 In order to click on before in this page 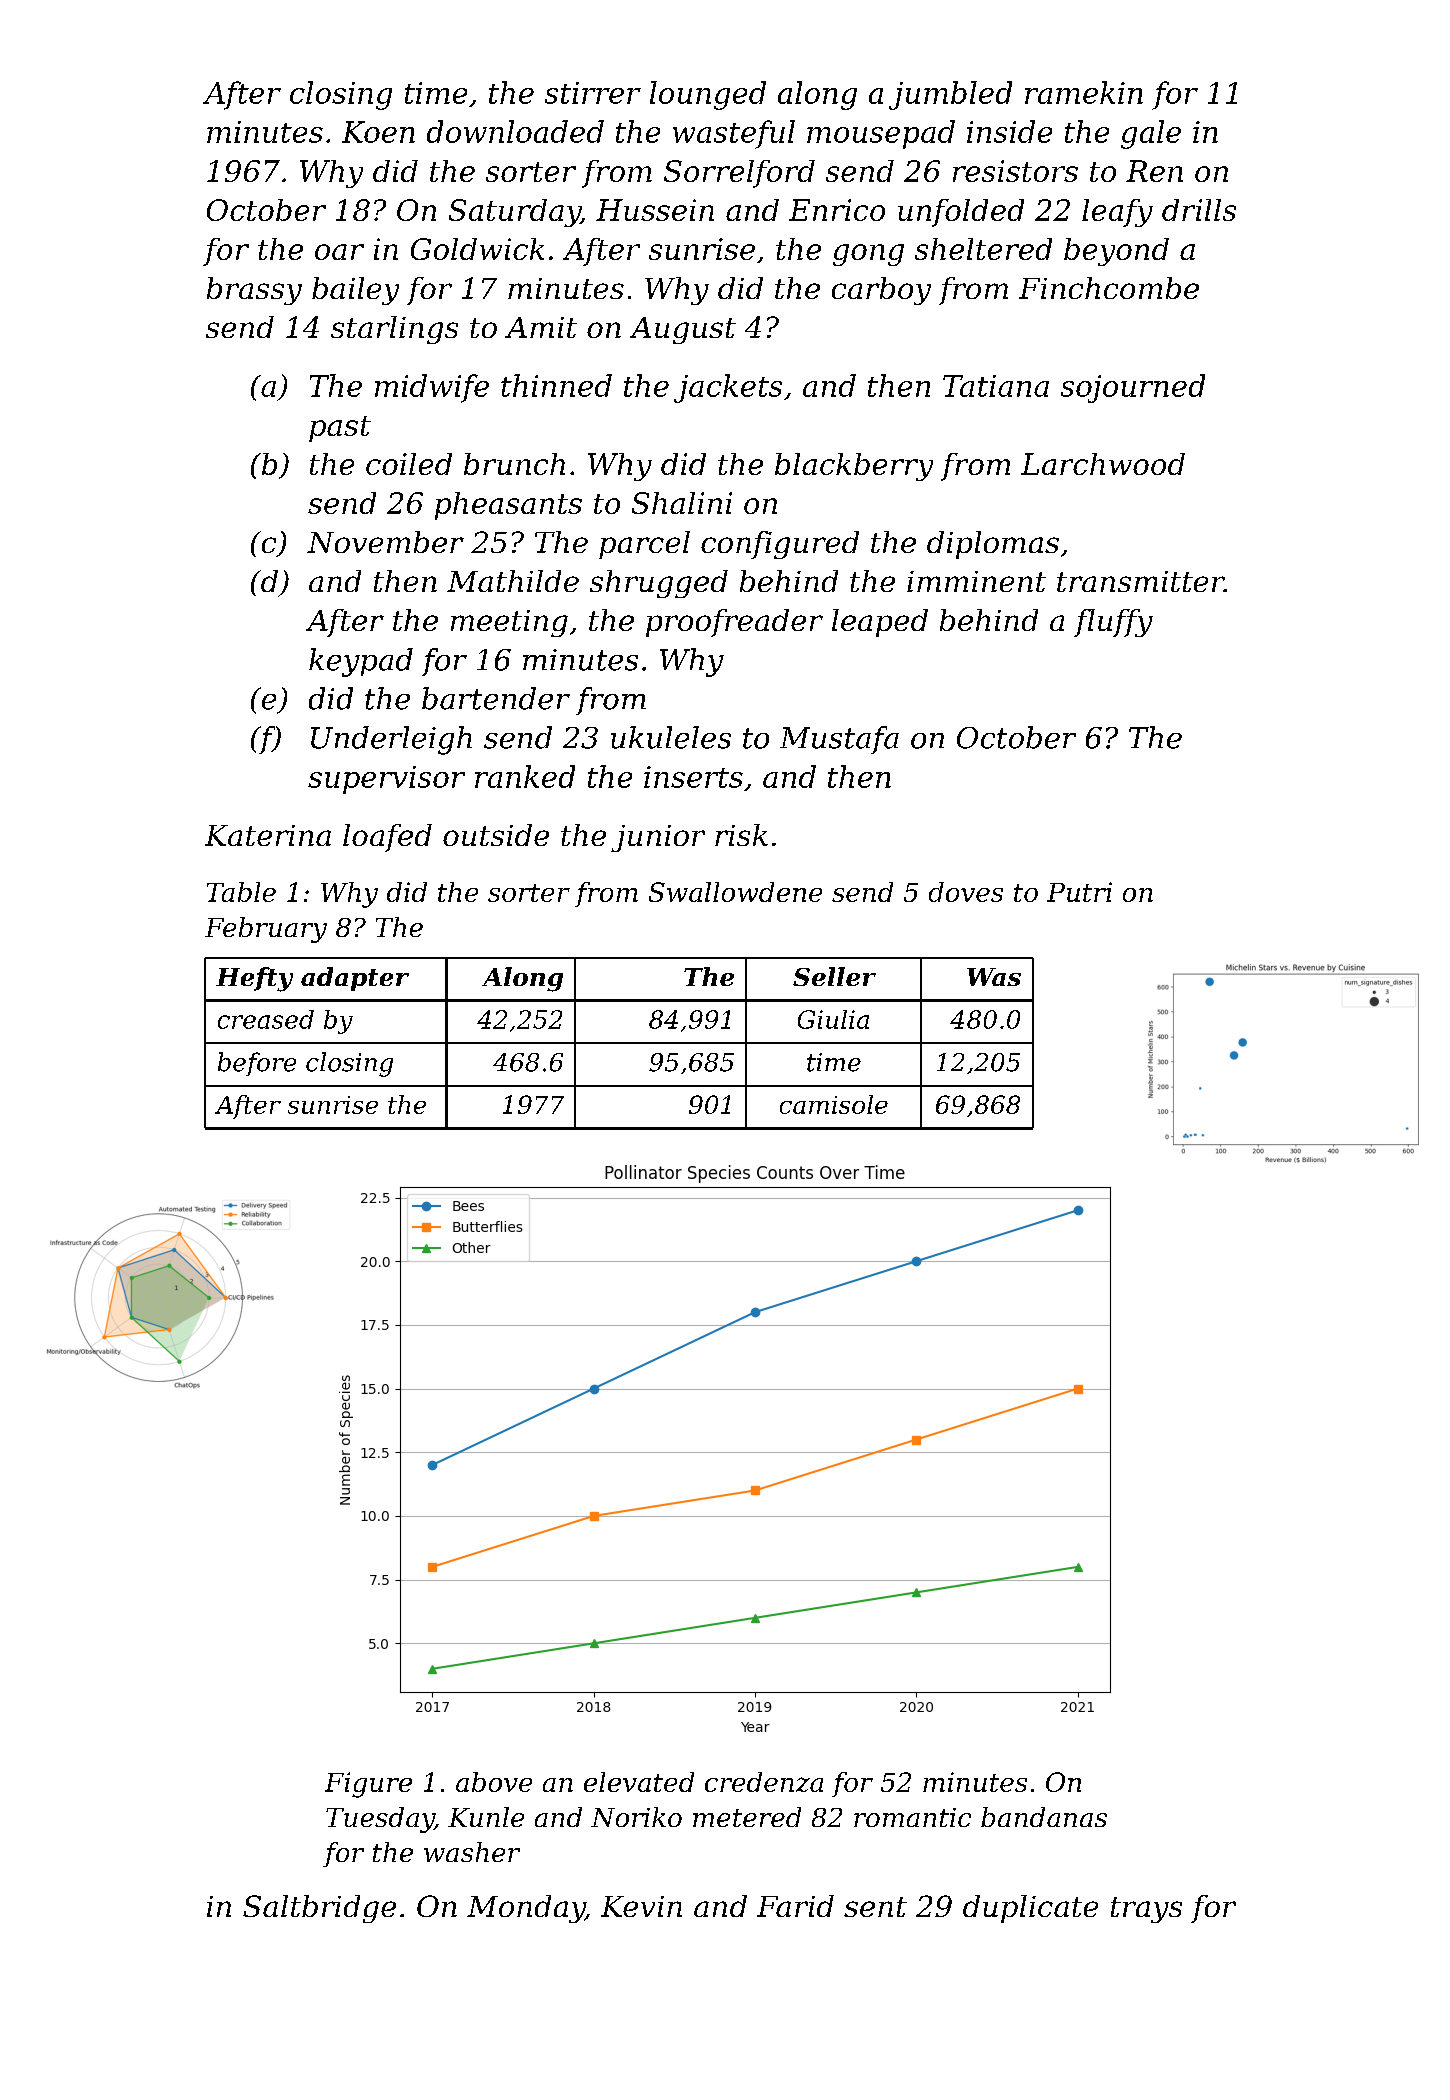, I will do `click(257, 1064)`.
